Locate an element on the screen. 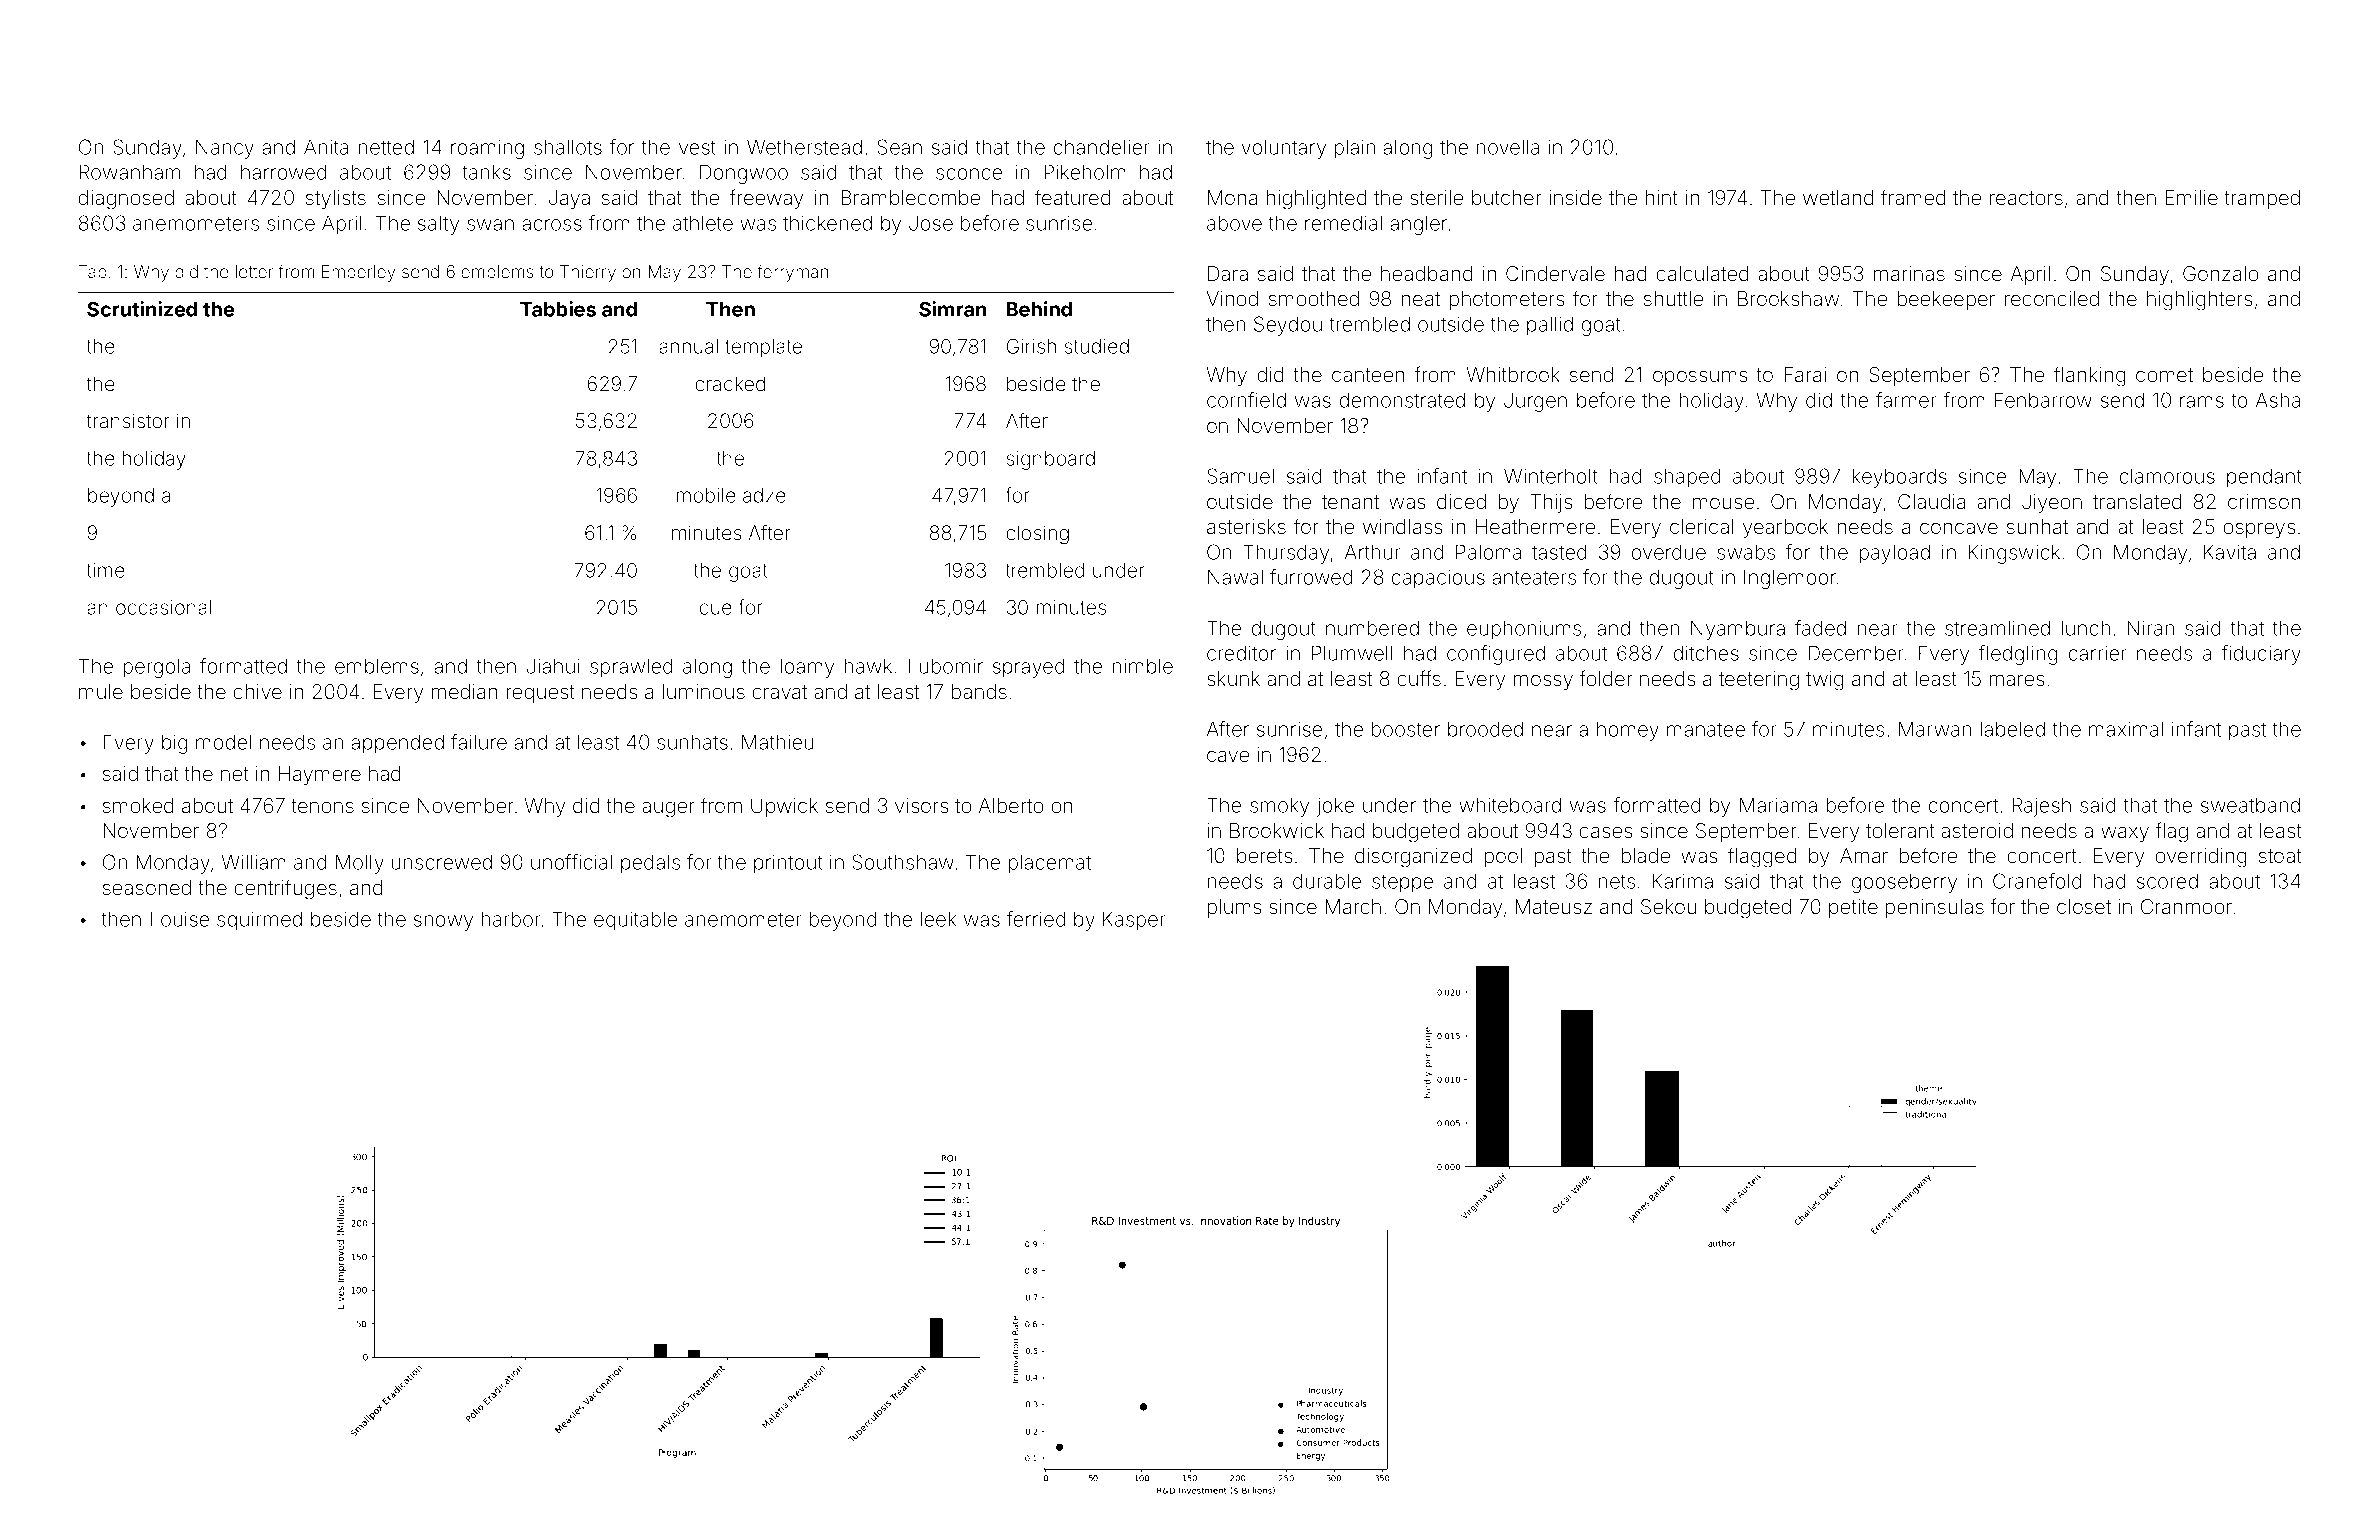  annual is located at coordinates (688, 346).
